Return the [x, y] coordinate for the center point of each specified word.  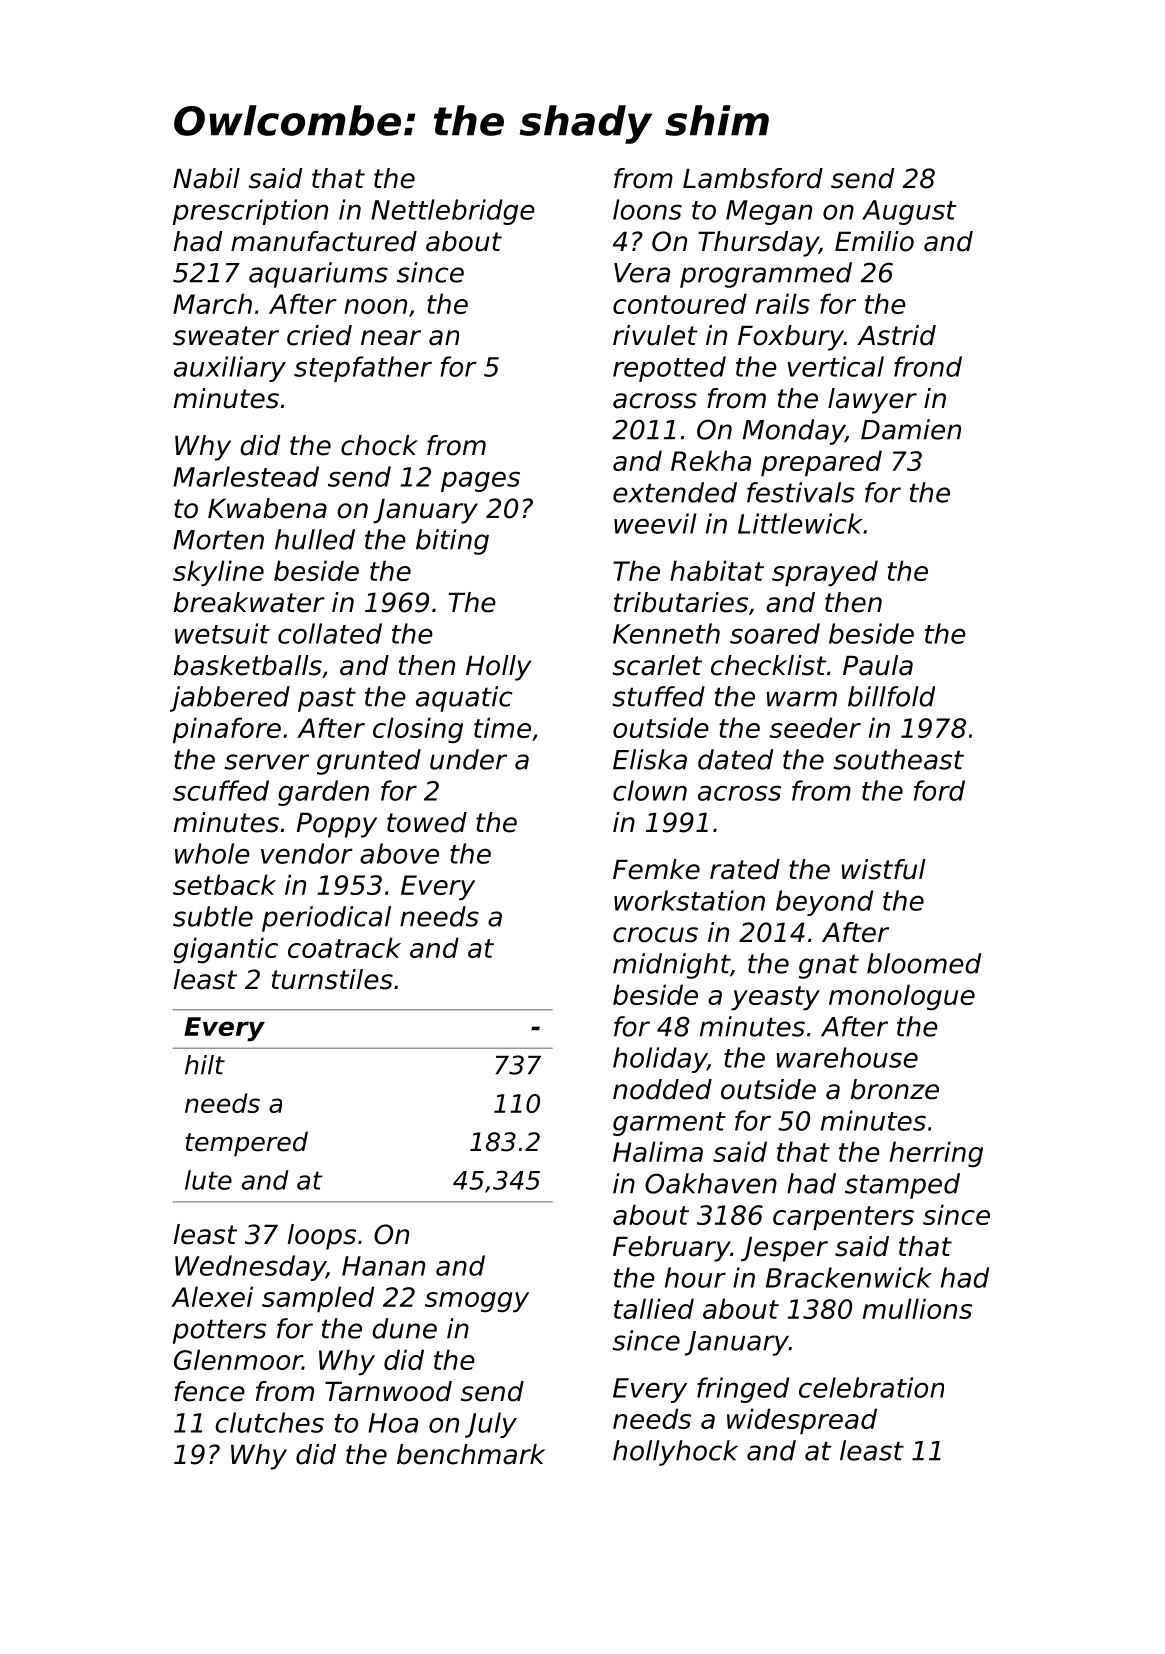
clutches [269, 1422]
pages [480, 481]
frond [928, 366]
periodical [326, 919]
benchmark [471, 1454]
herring [936, 1154]
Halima [658, 1151]
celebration [871, 1387]
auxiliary [230, 369]
